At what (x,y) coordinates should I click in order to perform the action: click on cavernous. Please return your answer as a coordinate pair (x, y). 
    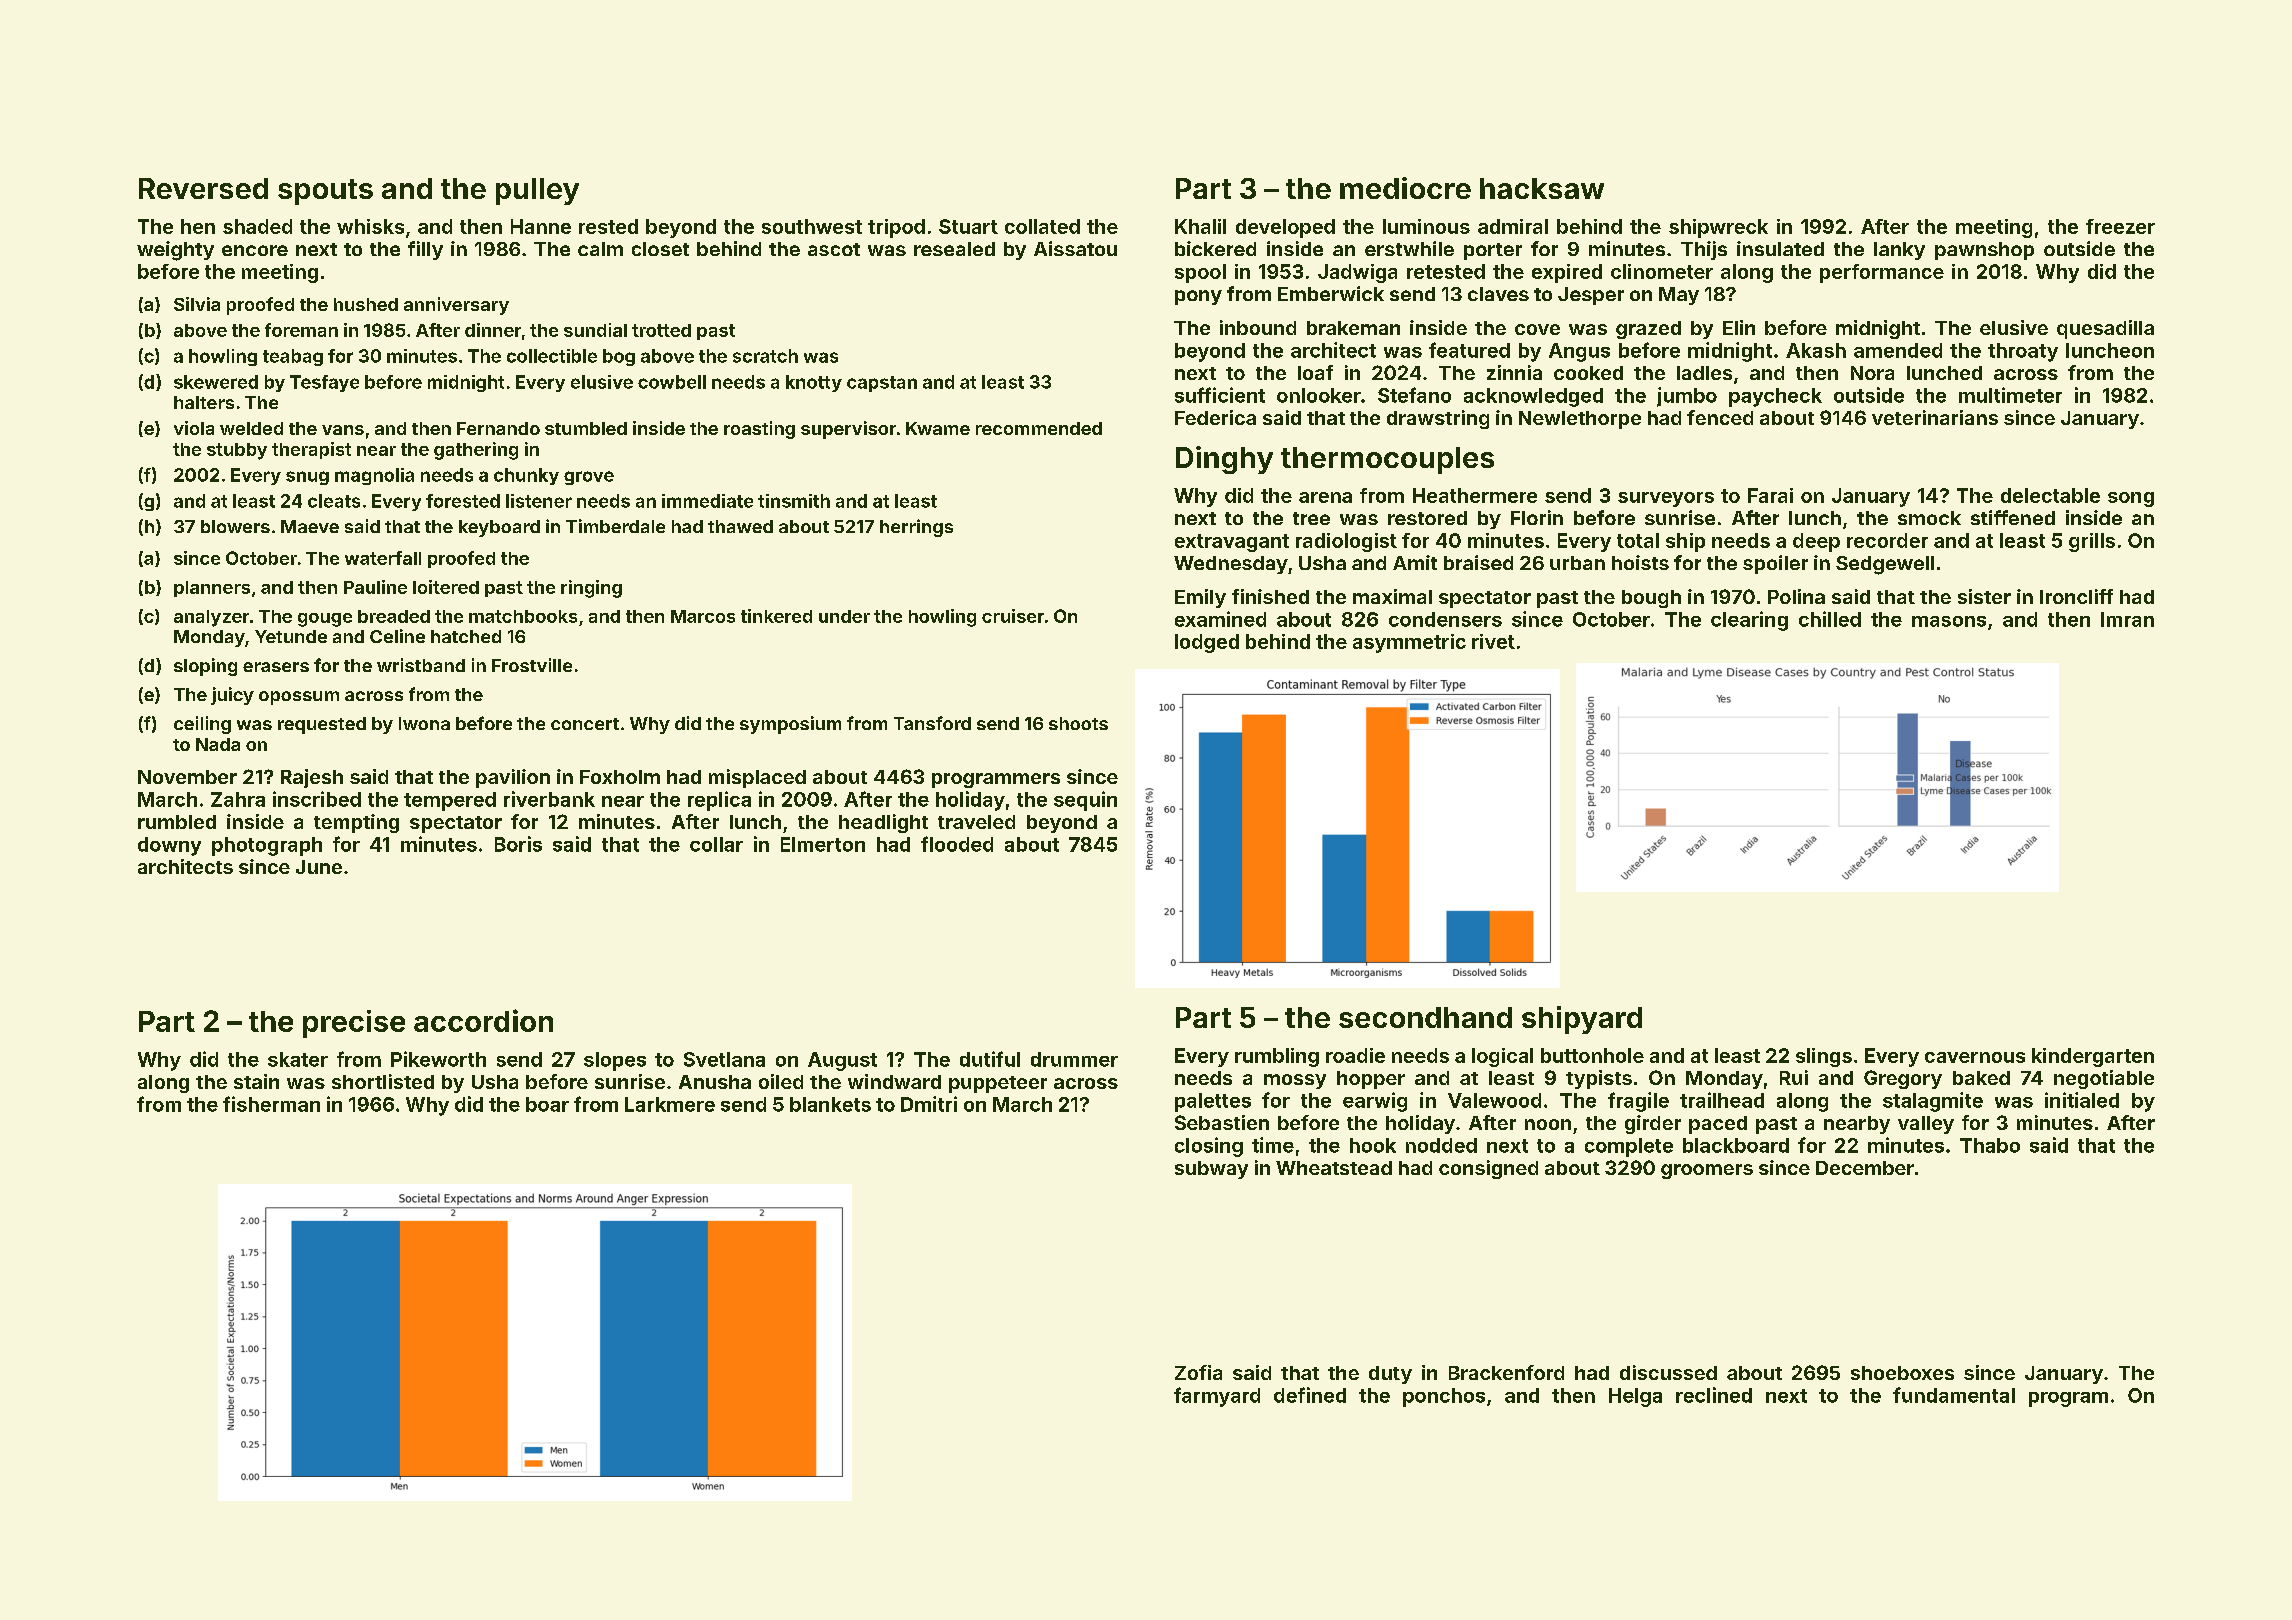
    Looking at the image, I should click on (1975, 1057).
